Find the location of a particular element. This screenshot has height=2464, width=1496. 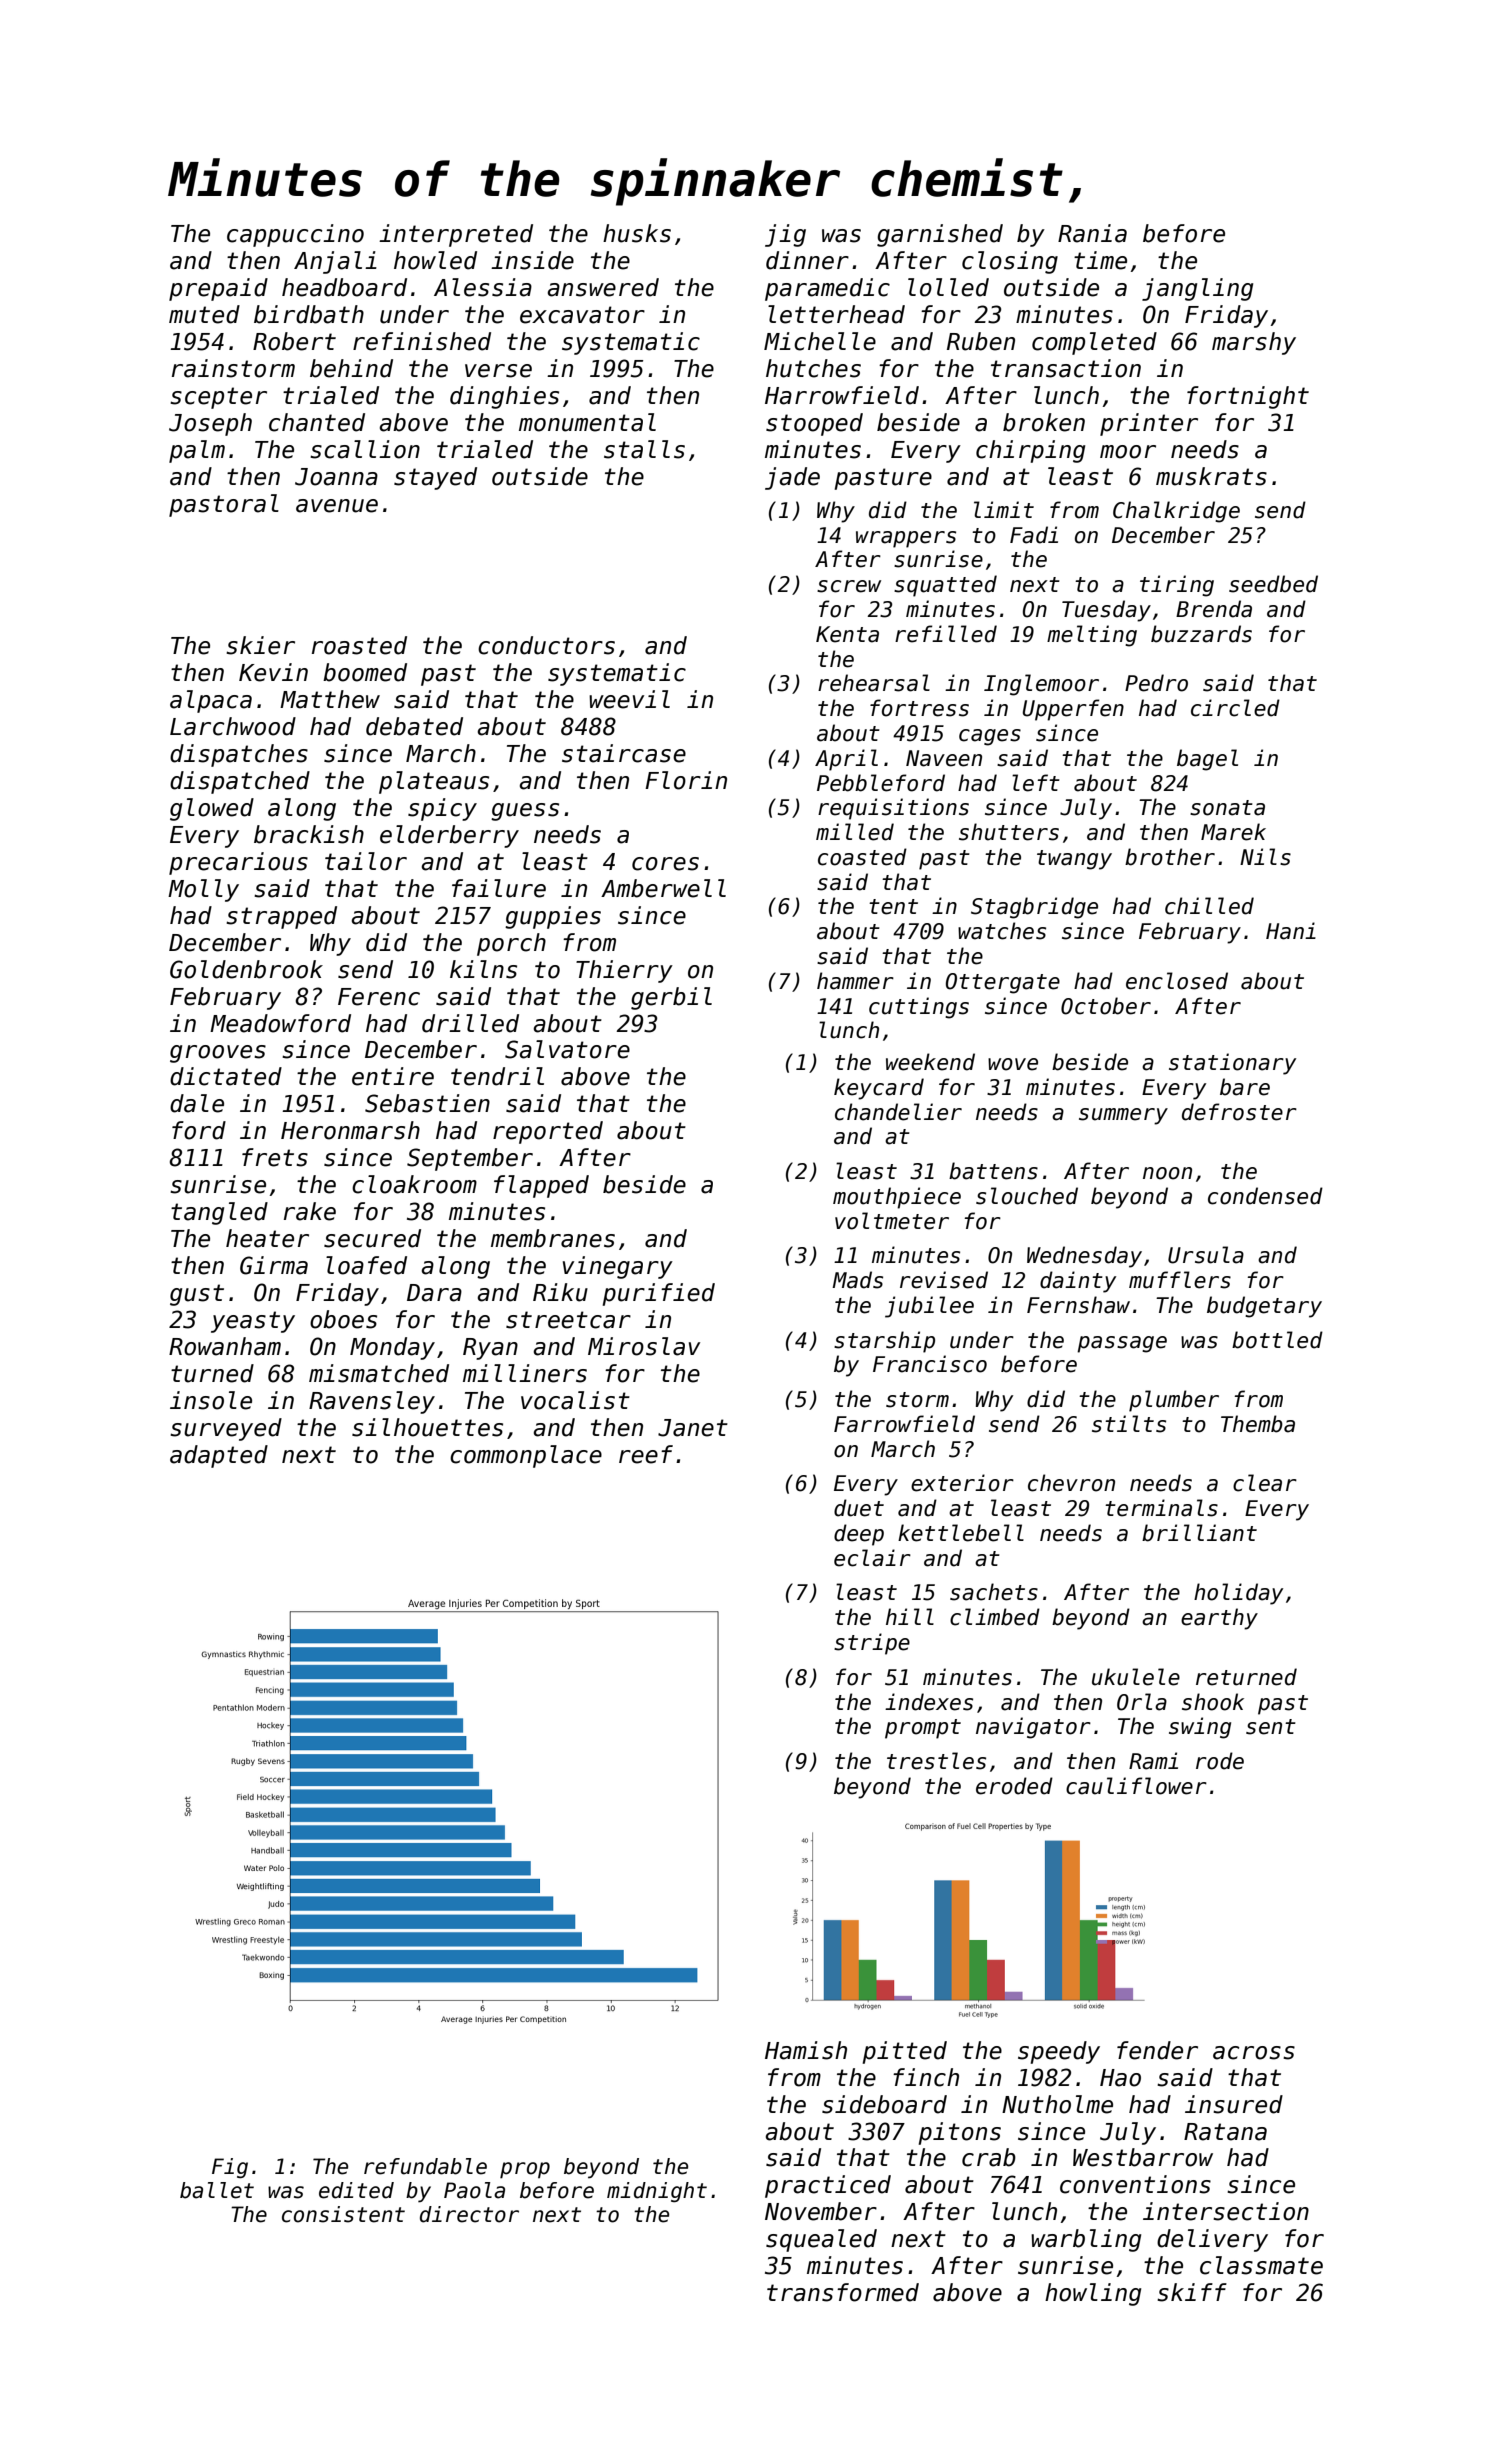

Ravensley is located at coordinates (372, 1402).
